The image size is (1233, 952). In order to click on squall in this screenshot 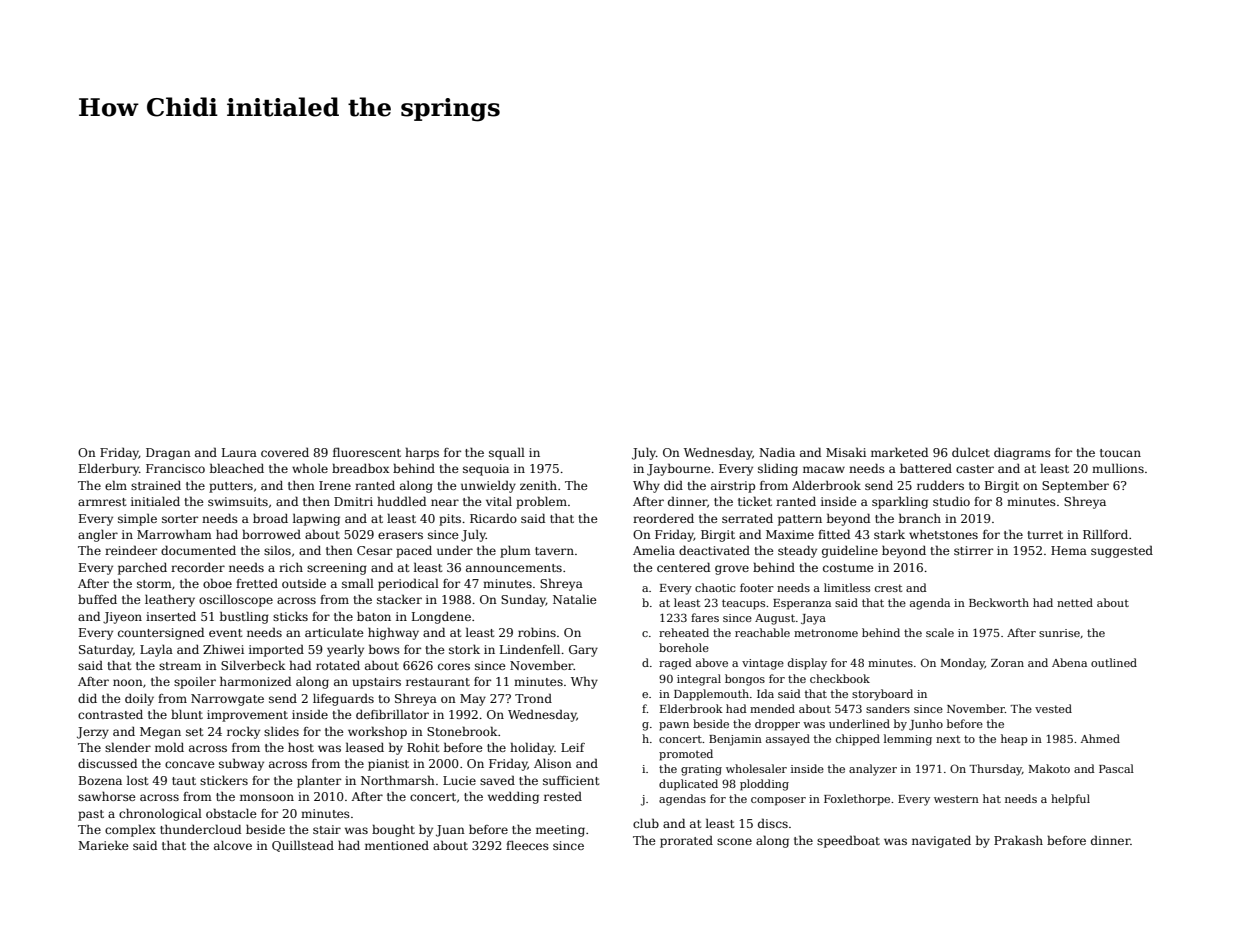, I will do `click(507, 453)`.
